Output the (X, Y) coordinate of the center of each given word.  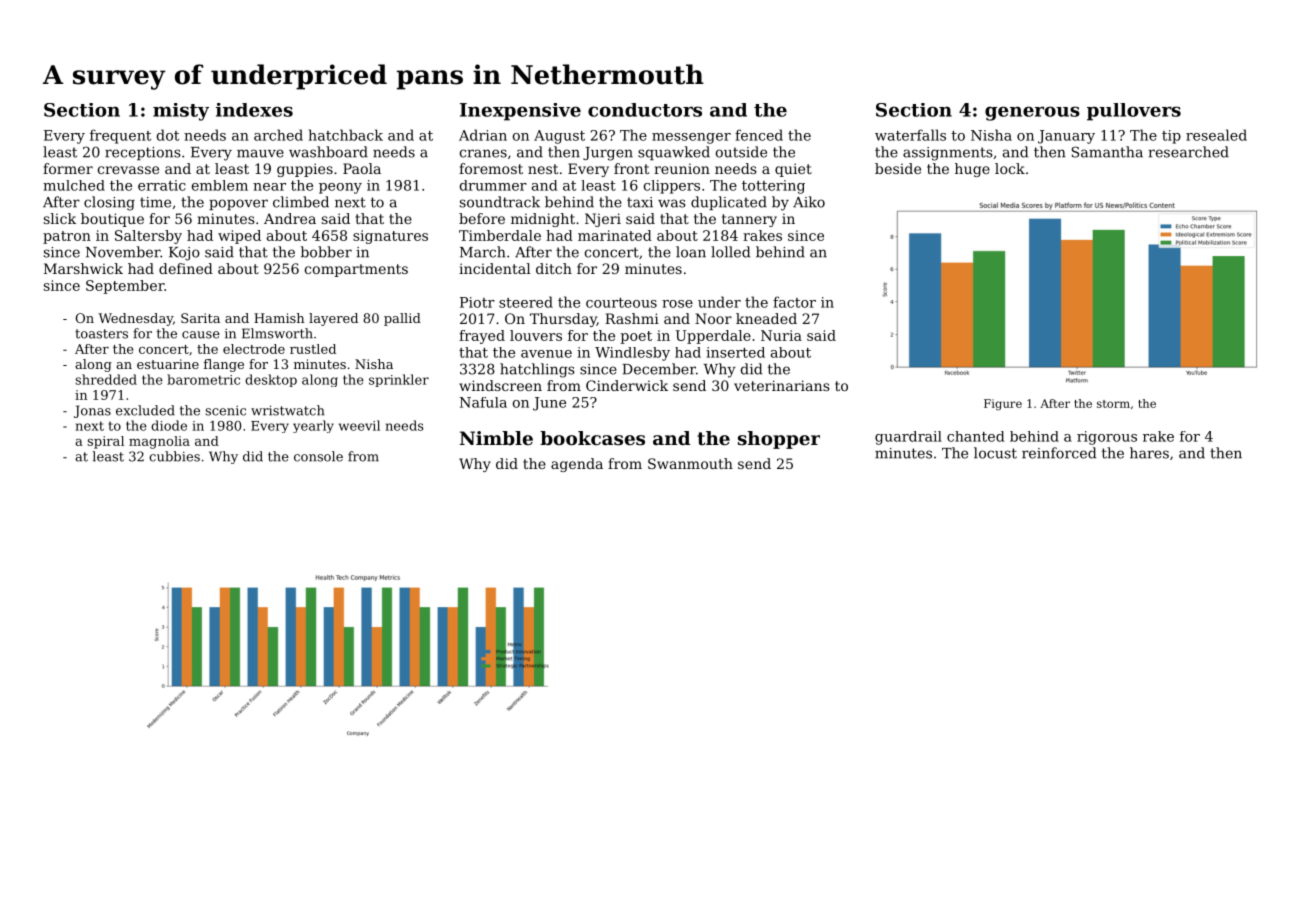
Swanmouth (690, 463)
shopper (779, 440)
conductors (645, 110)
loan (691, 252)
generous (1032, 113)
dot (168, 135)
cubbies (174, 456)
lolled (730, 252)
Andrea (290, 218)
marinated (615, 235)
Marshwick (83, 268)
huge (972, 170)
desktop (271, 380)
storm (1113, 404)
